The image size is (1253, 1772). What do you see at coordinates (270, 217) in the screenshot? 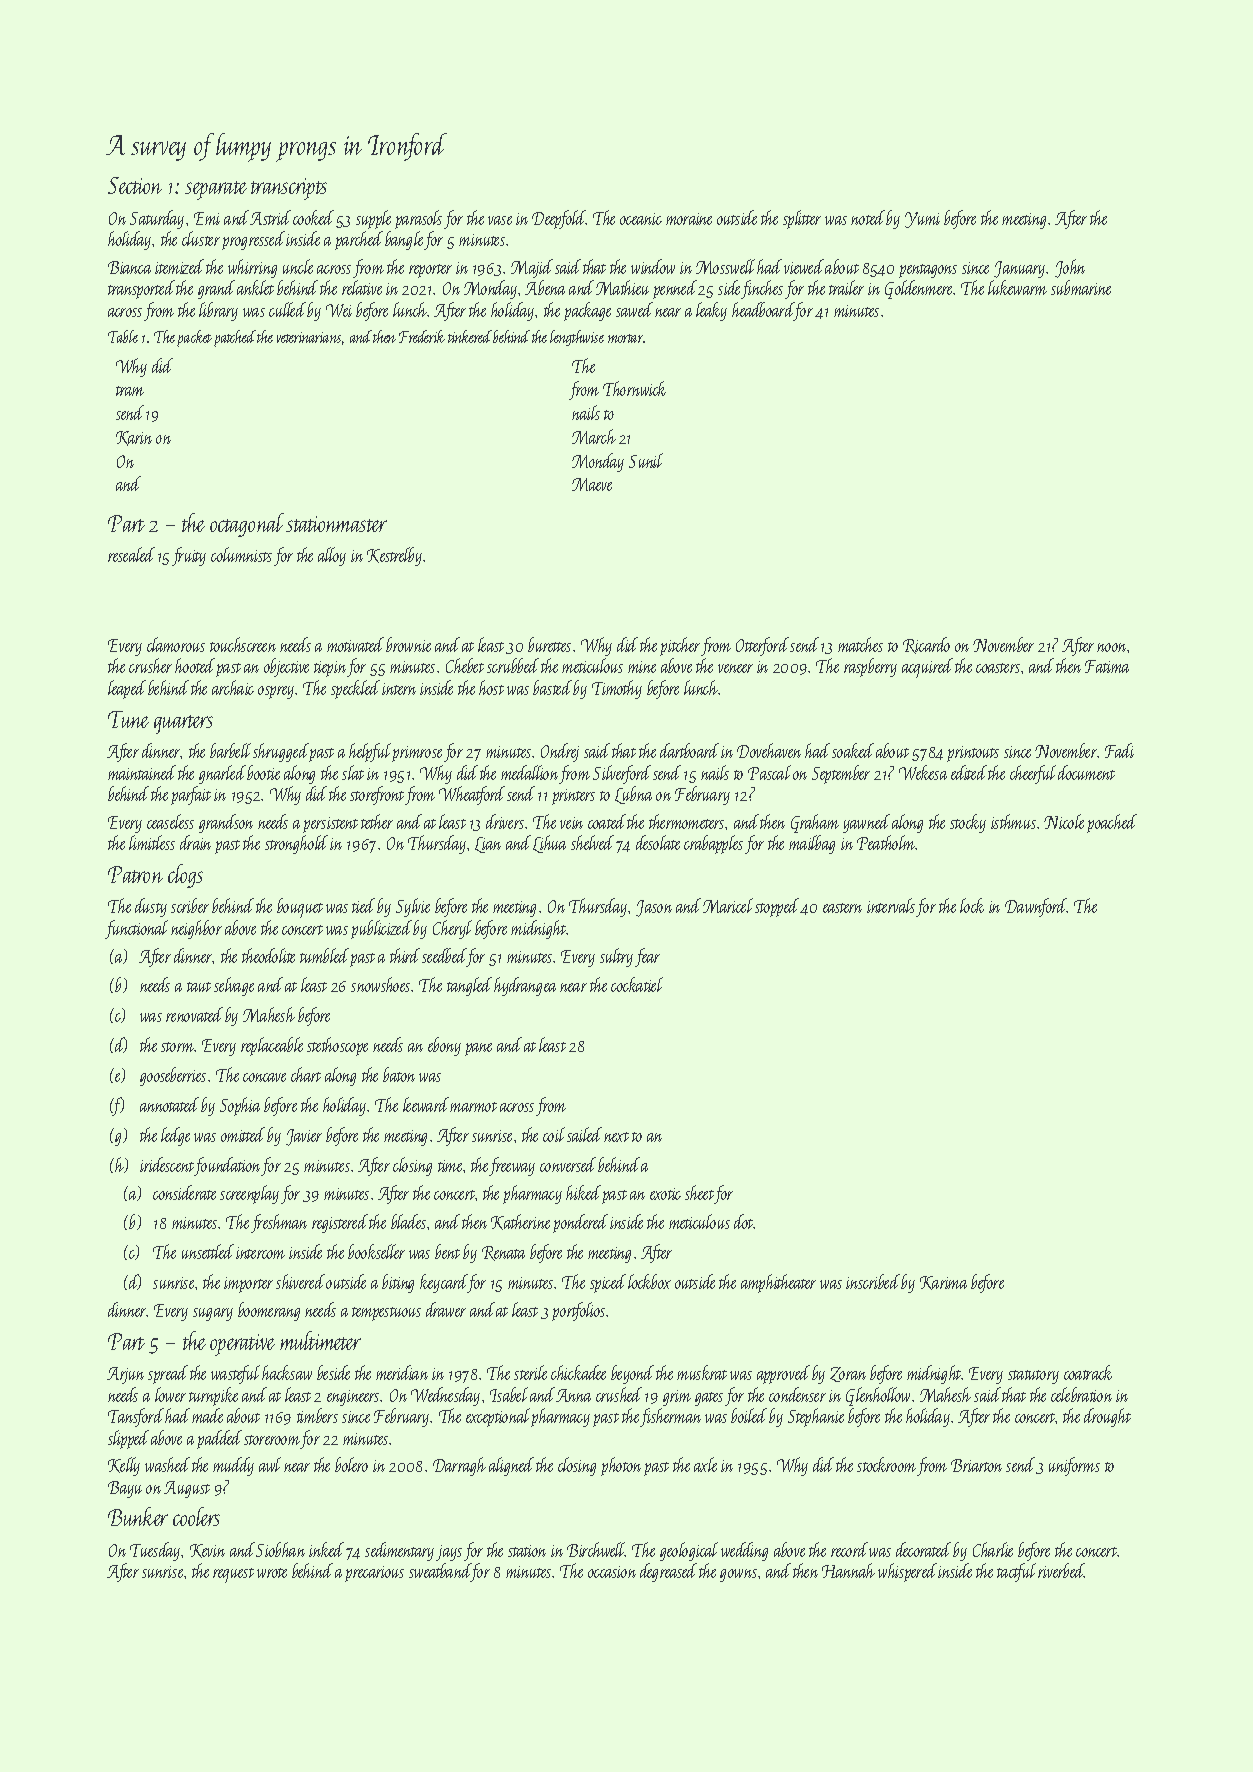
I see `Astrid` at bounding box center [270, 217].
